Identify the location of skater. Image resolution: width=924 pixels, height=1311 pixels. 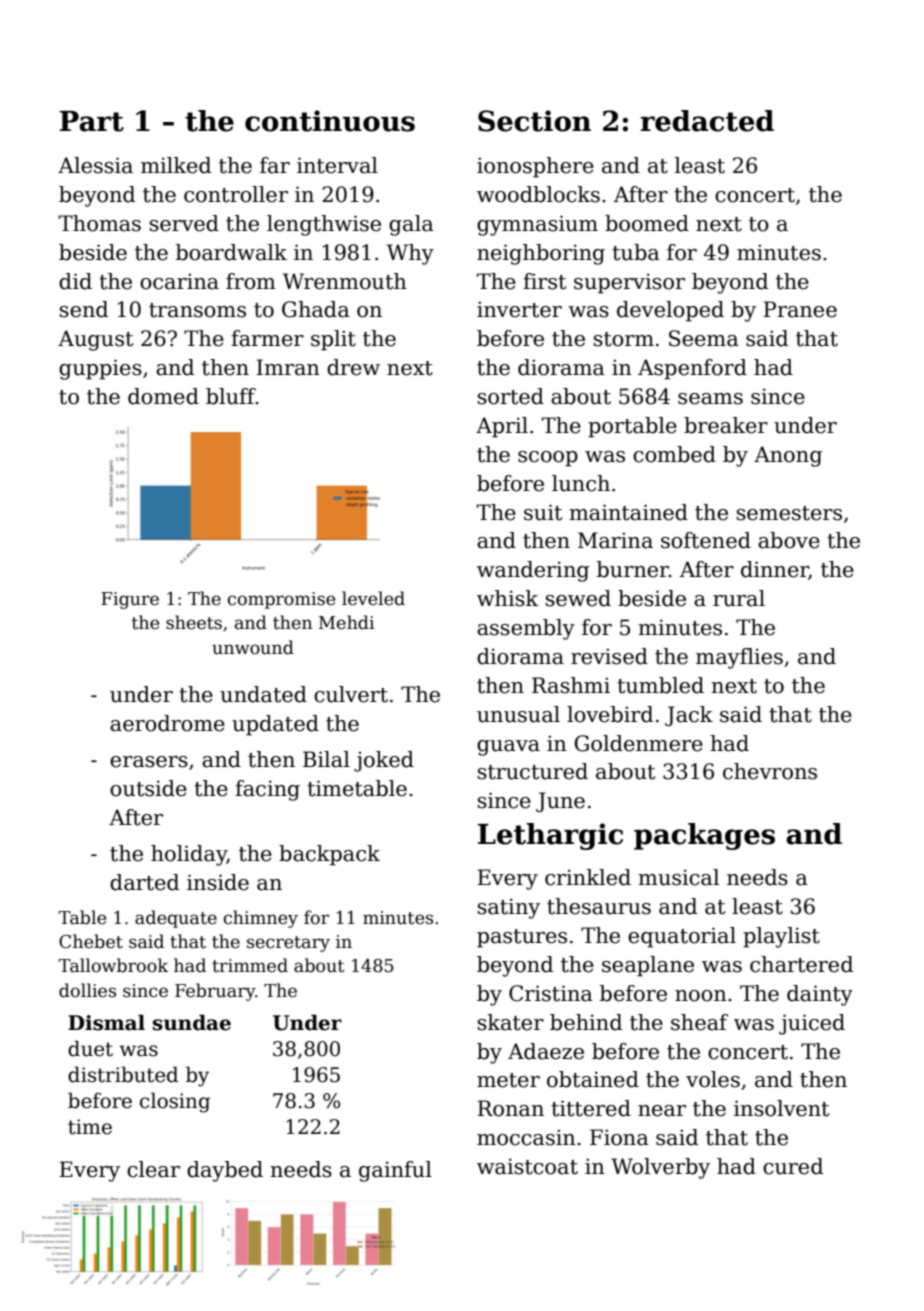
(510, 1022).
